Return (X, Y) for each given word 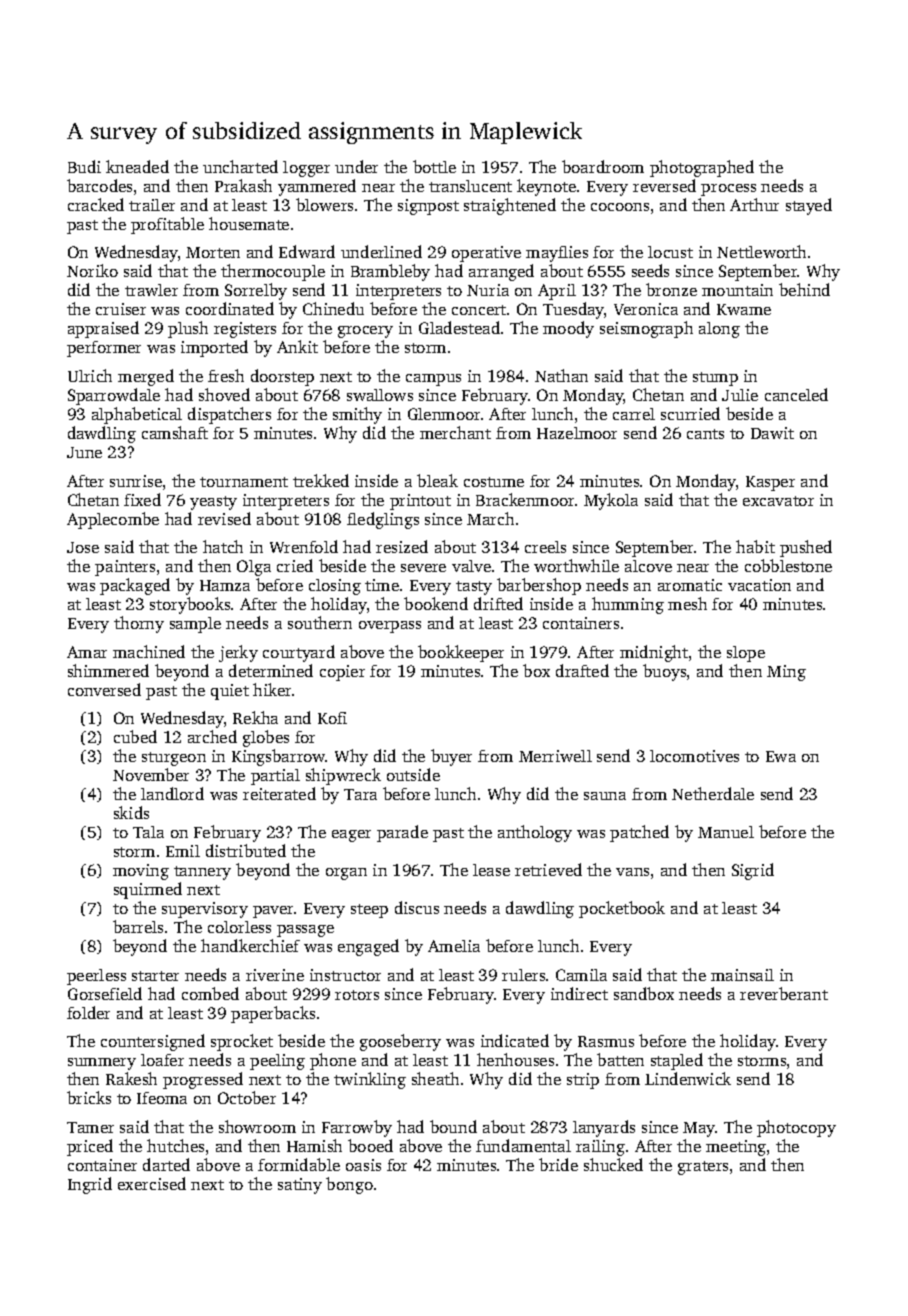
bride (558, 1164)
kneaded (137, 166)
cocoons (620, 207)
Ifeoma (162, 1098)
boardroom (603, 166)
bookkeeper (461, 653)
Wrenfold (304, 546)
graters (703, 1168)
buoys (664, 672)
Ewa (781, 756)
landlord (172, 793)
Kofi (332, 718)
